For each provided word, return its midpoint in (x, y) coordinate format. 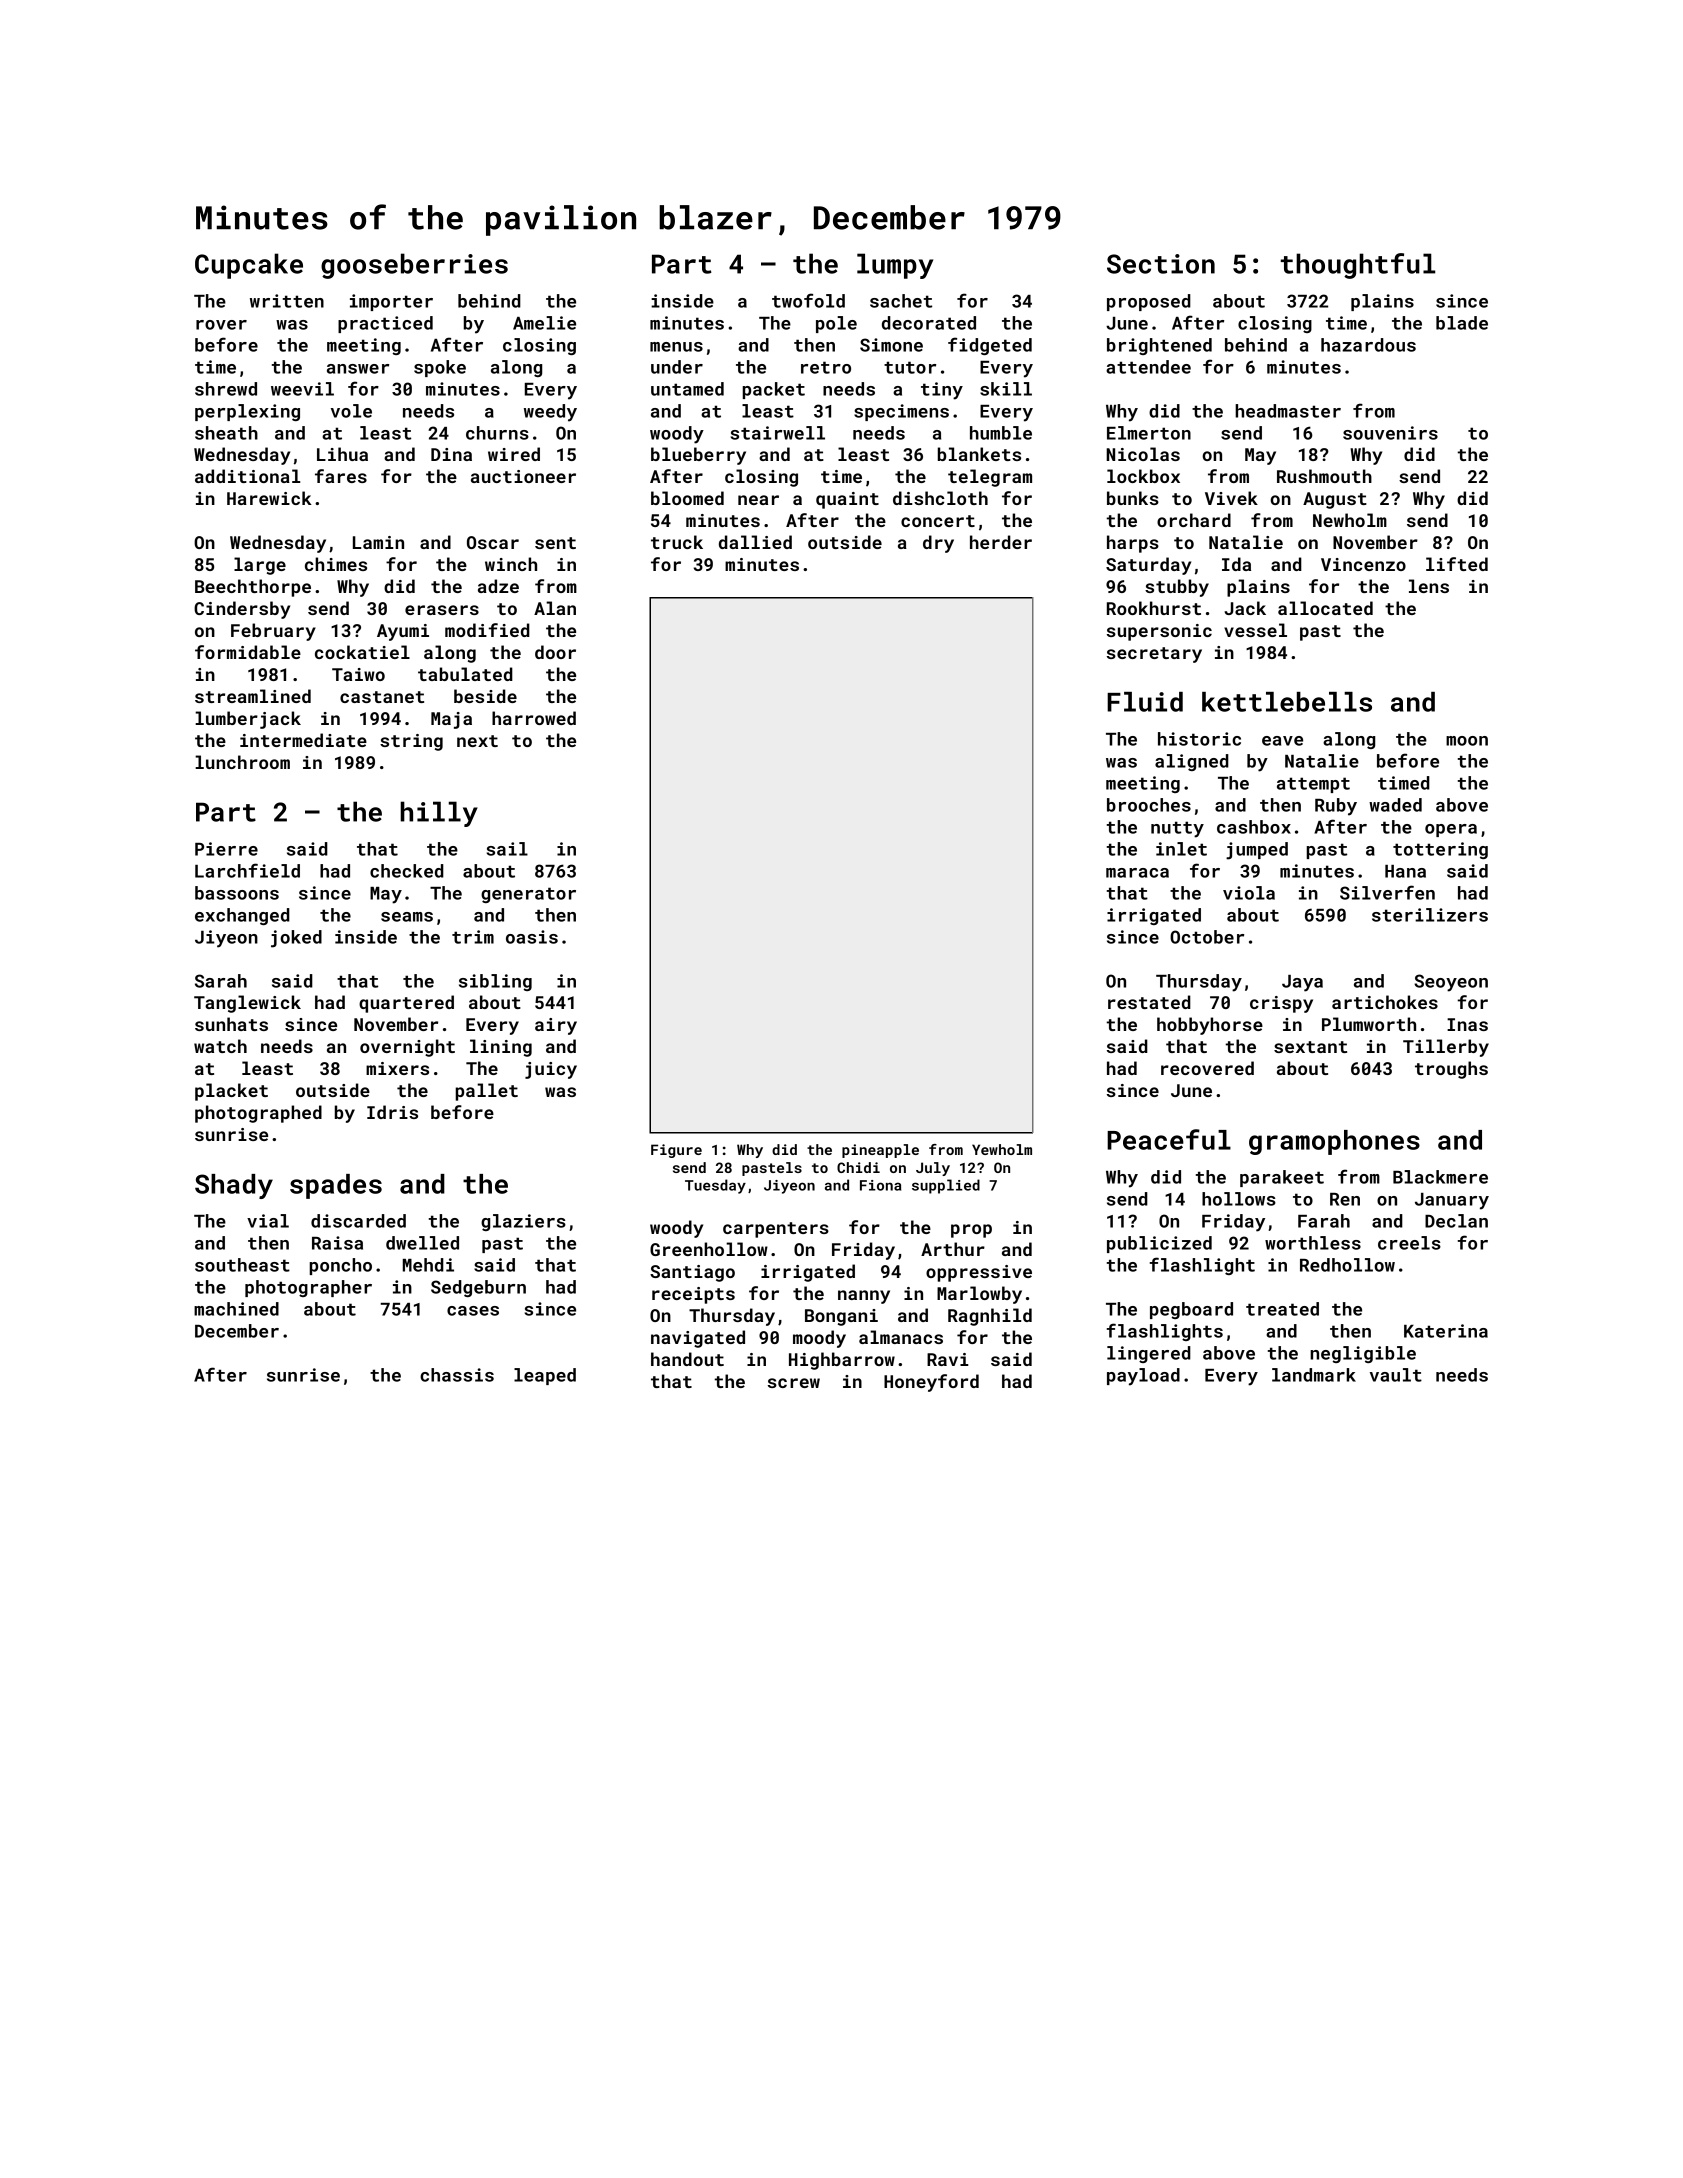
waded (1395, 805)
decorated (929, 323)
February (273, 632)
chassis (457, 1375)
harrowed (534, 718)
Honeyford (931, 1383)
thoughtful (1358, 266)
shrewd (226, 389)
